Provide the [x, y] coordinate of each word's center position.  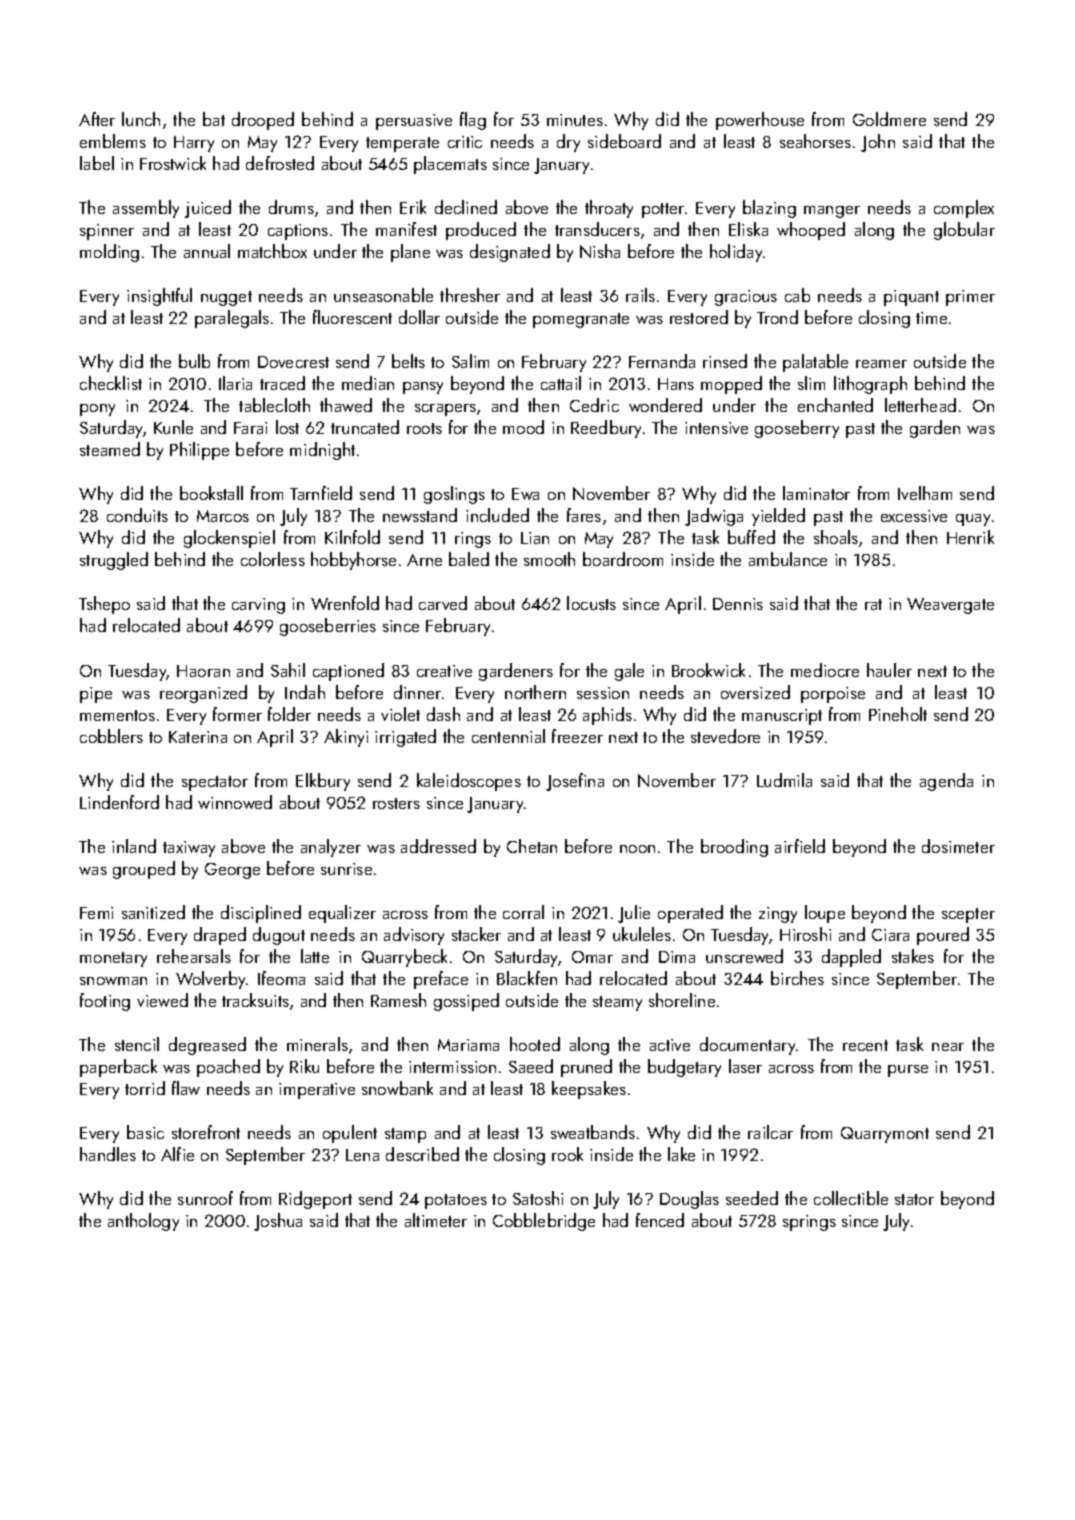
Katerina [198, 737]
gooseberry [797, 429]
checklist [111, 383]
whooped [811, 231]
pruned [586, 1068]
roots [424, 428]
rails [640, 295]
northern [535, 692]
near [948, 1047]
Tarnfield [321, 493]
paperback [118, 1068]
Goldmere [889, 119]
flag [473, 121]
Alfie [177, 1154]
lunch [141, 119]
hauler [889, 670]
